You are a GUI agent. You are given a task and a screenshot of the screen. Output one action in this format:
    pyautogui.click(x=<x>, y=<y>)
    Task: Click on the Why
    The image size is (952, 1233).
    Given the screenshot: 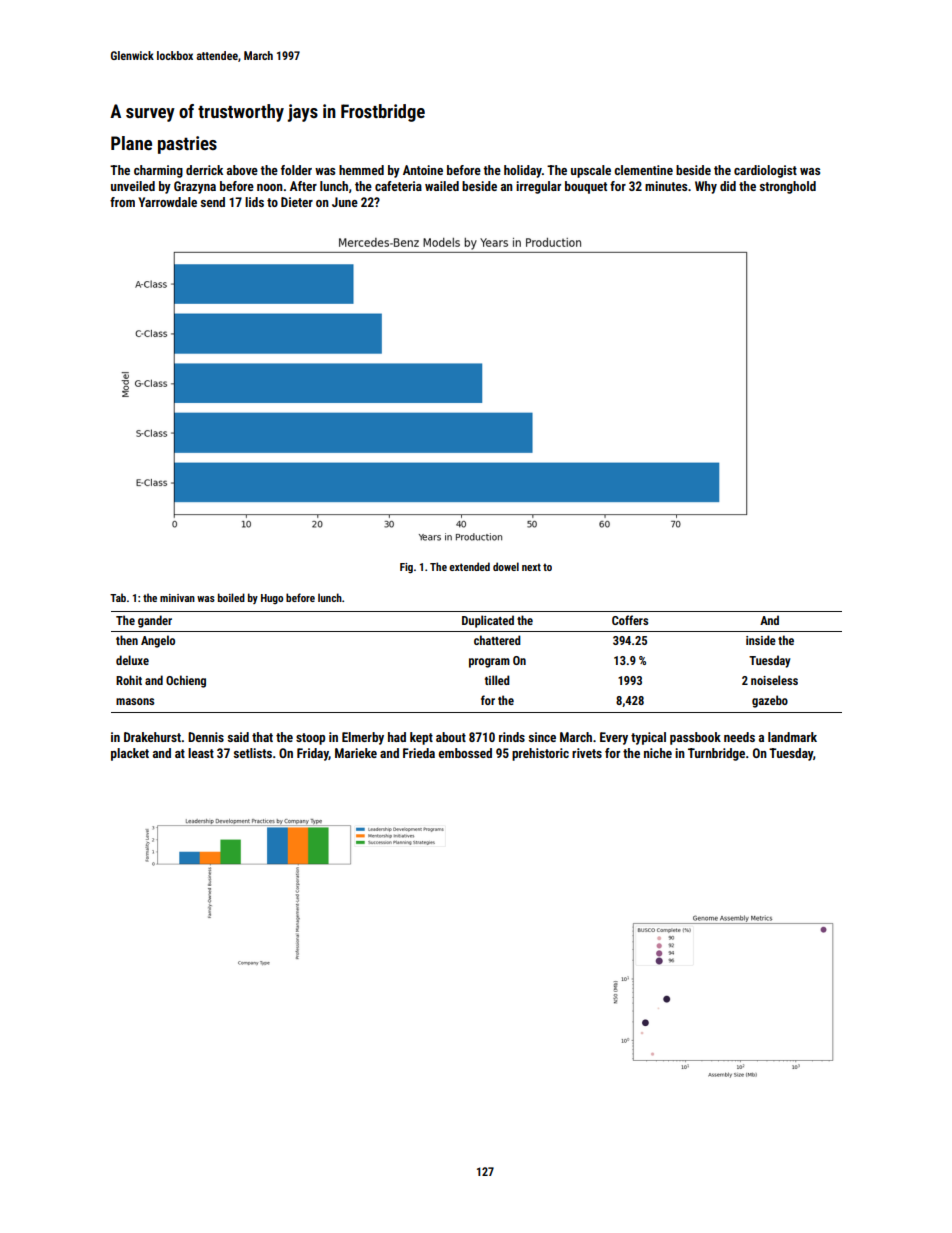 What is the action you would take?
    pyautogui.click(x=706, y=187)
